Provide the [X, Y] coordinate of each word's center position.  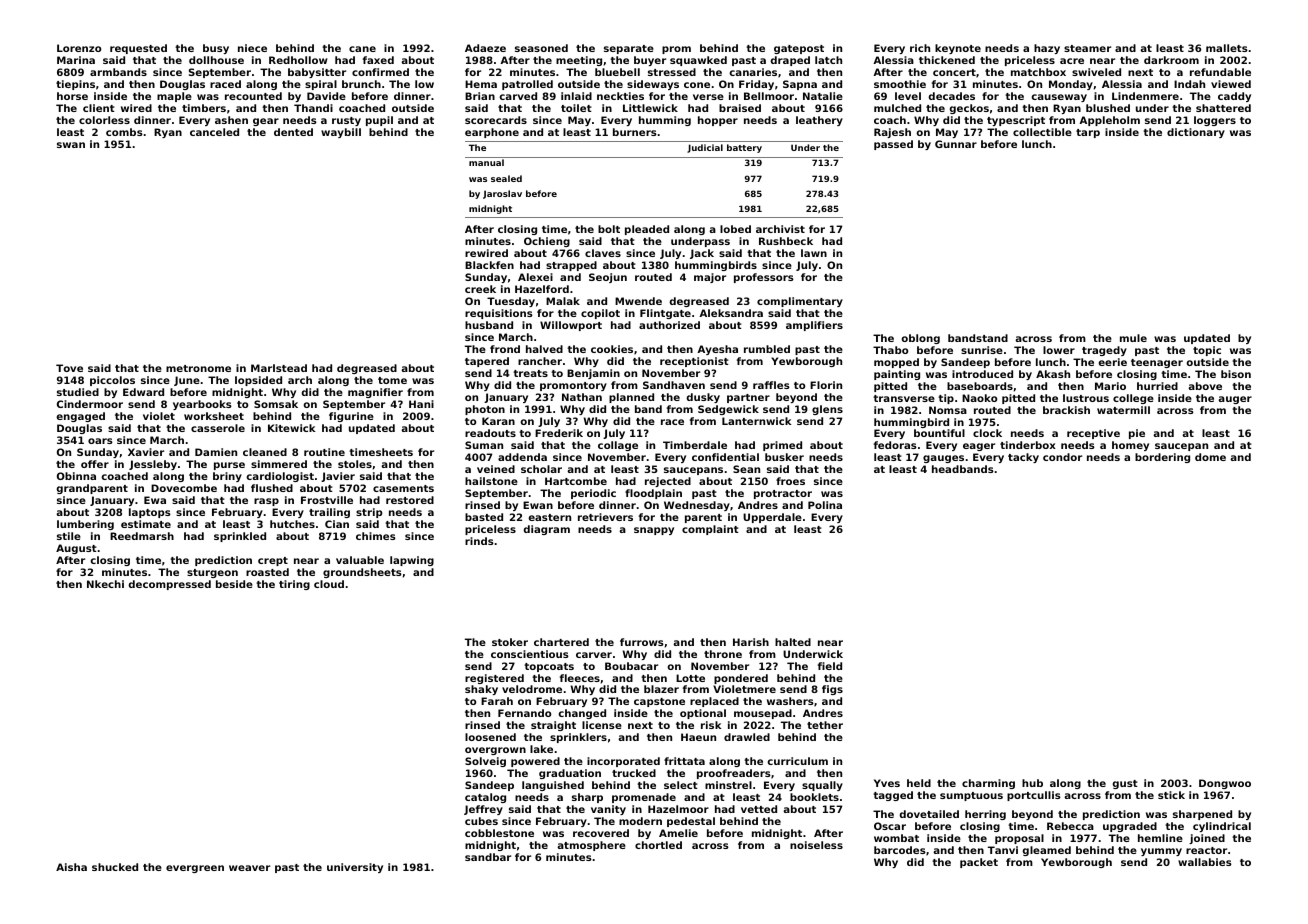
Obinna [76, 476]
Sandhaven [674, 385]
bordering [1162, 458]
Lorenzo [79, 48]
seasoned [541, 48]
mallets [1227, 48]
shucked [115, 867]
